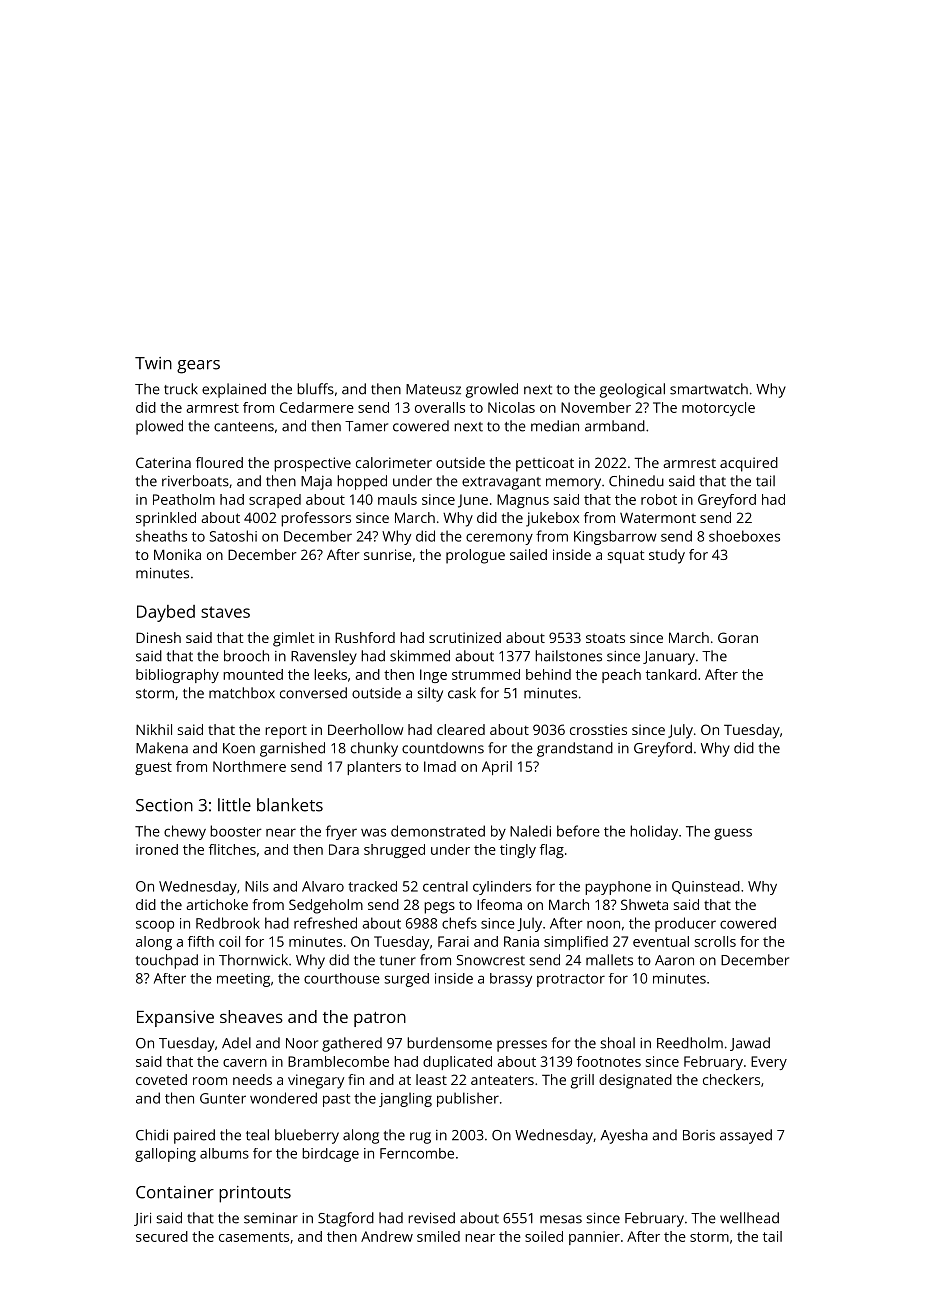  I want to click on wellhead, so click(749, 1218).
